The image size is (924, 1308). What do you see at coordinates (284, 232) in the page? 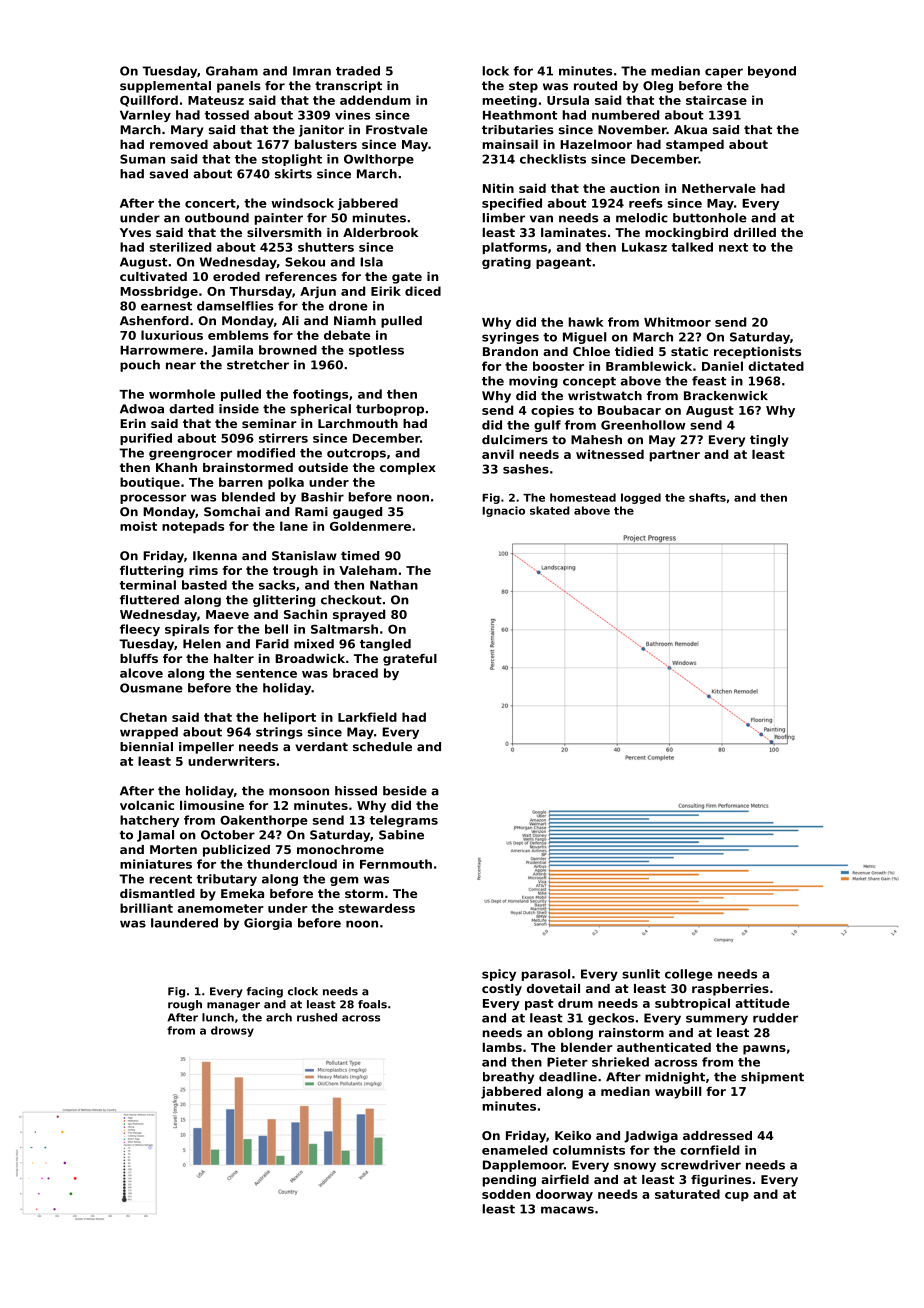
I see `silversmith` at bounding box center [284, 232].
